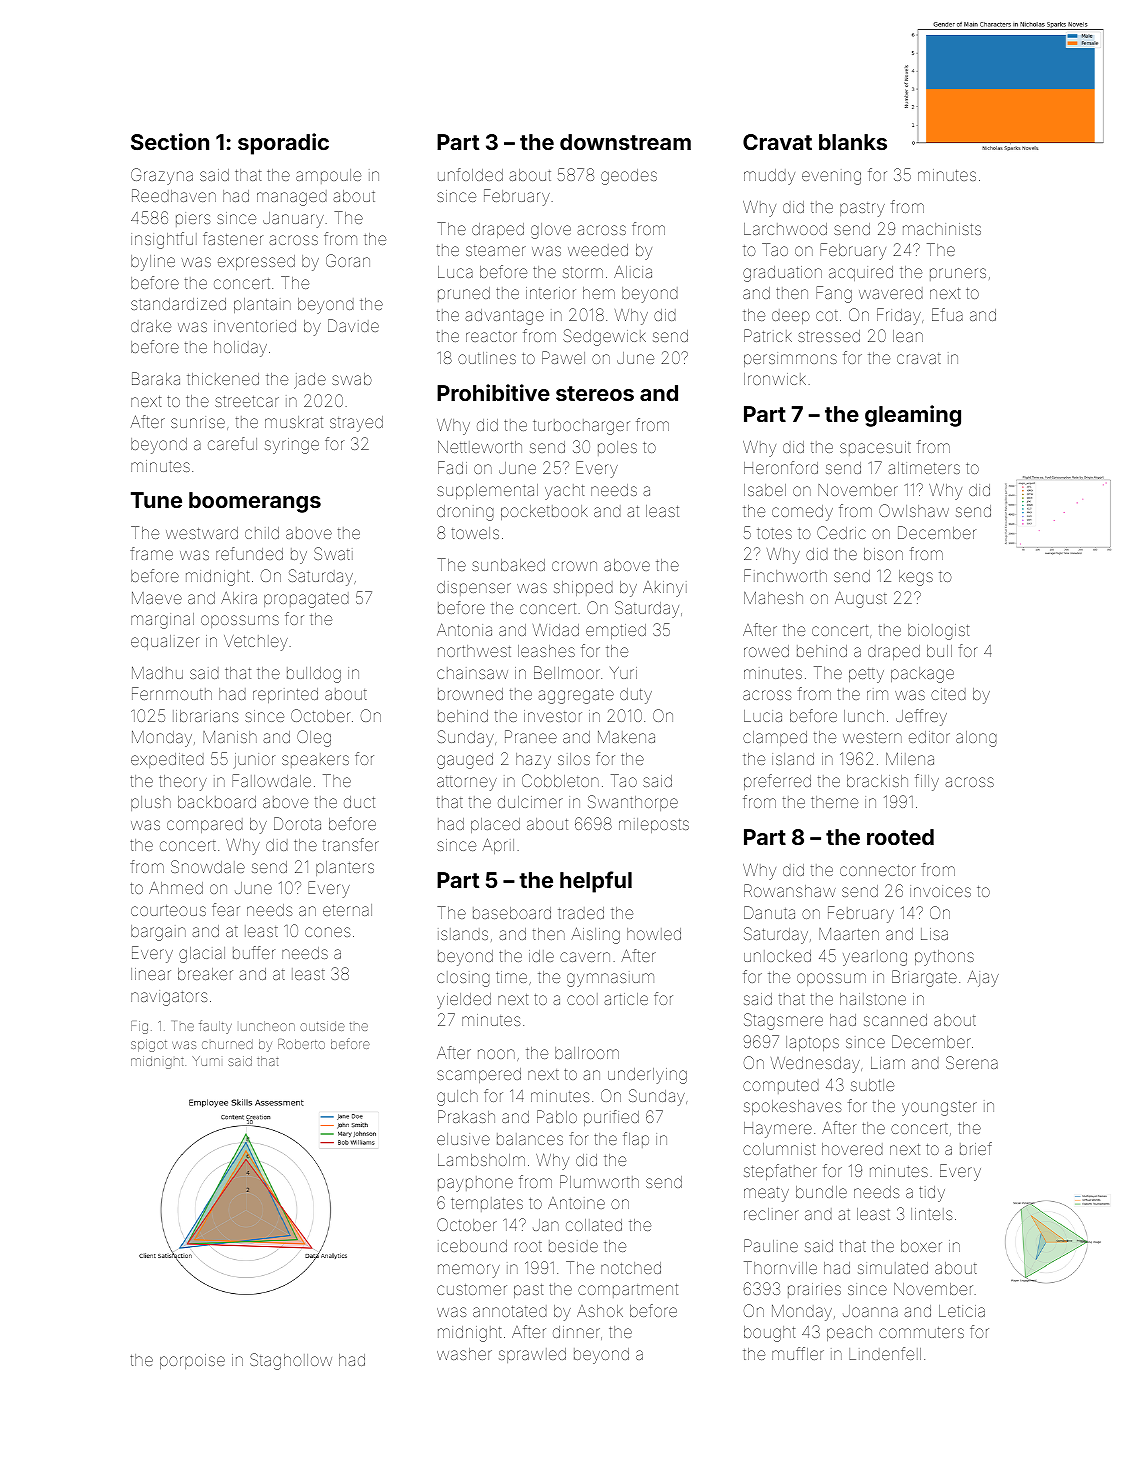 The image size is (1130, 1463). I want to click on lean, so click(908, 336).
